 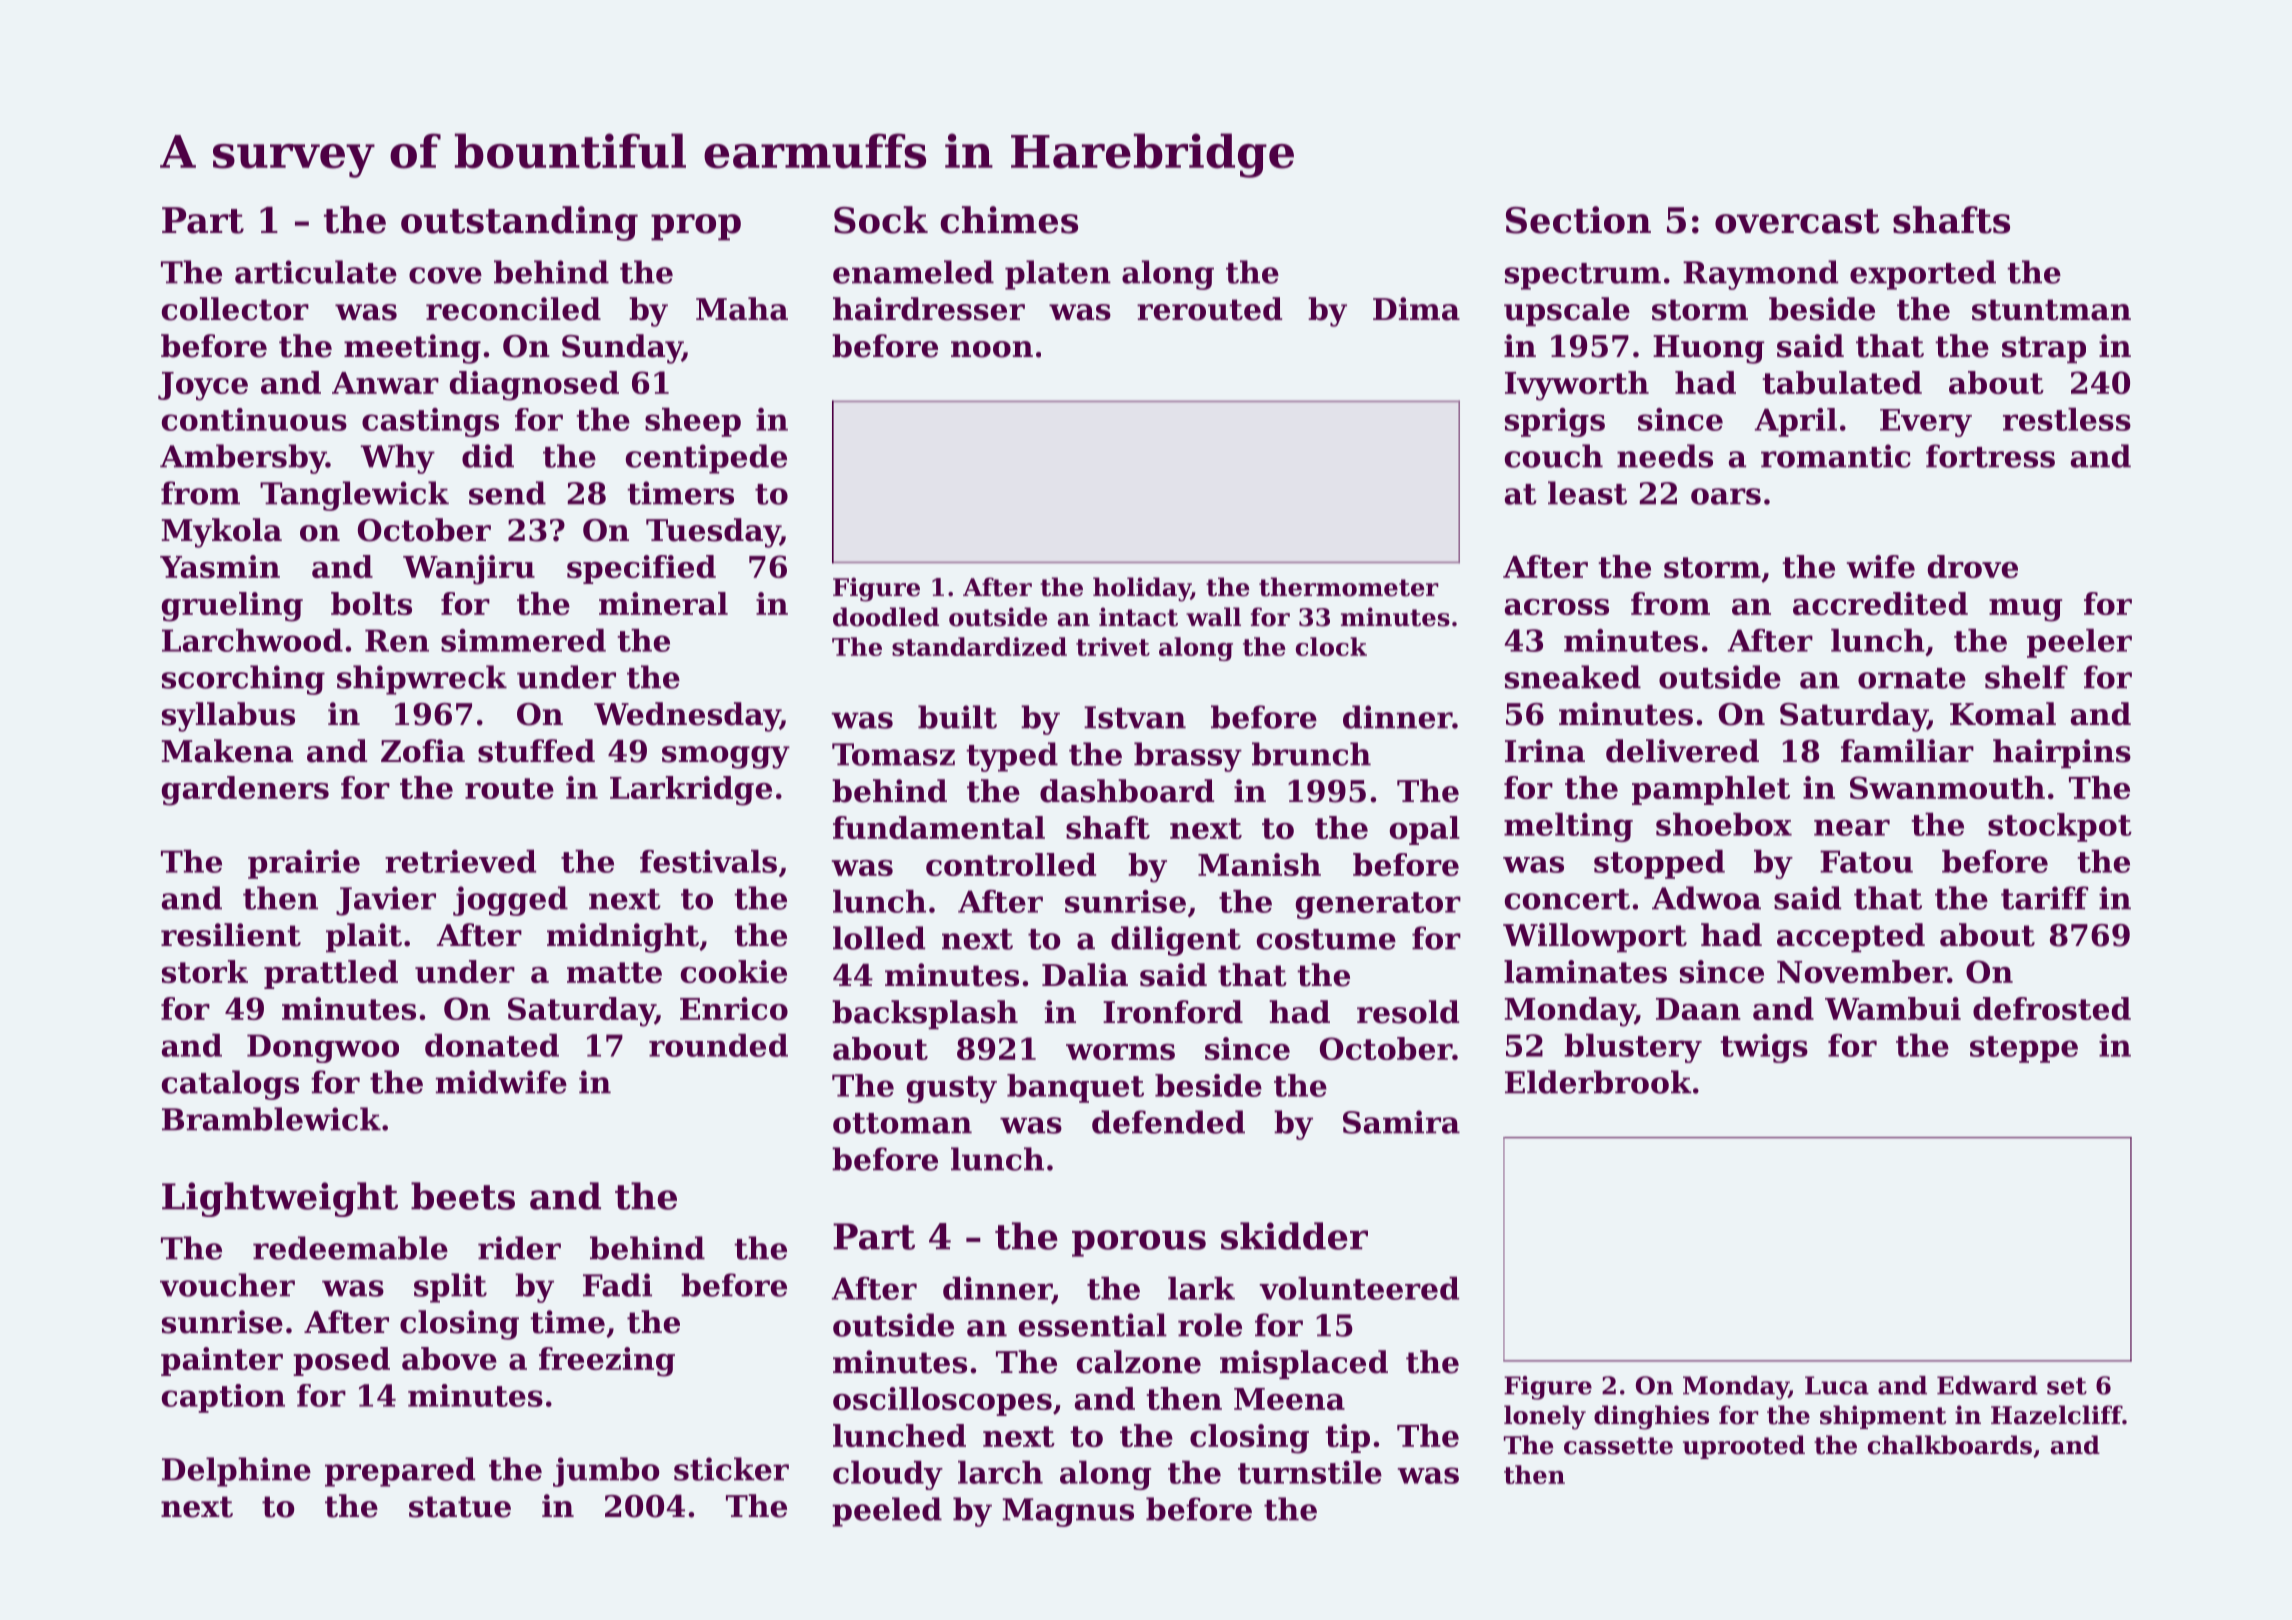 What do you see at coordinates (1724, 824) in the screenshot?
I see `shoebox` at bounding box center [1724, 824].
